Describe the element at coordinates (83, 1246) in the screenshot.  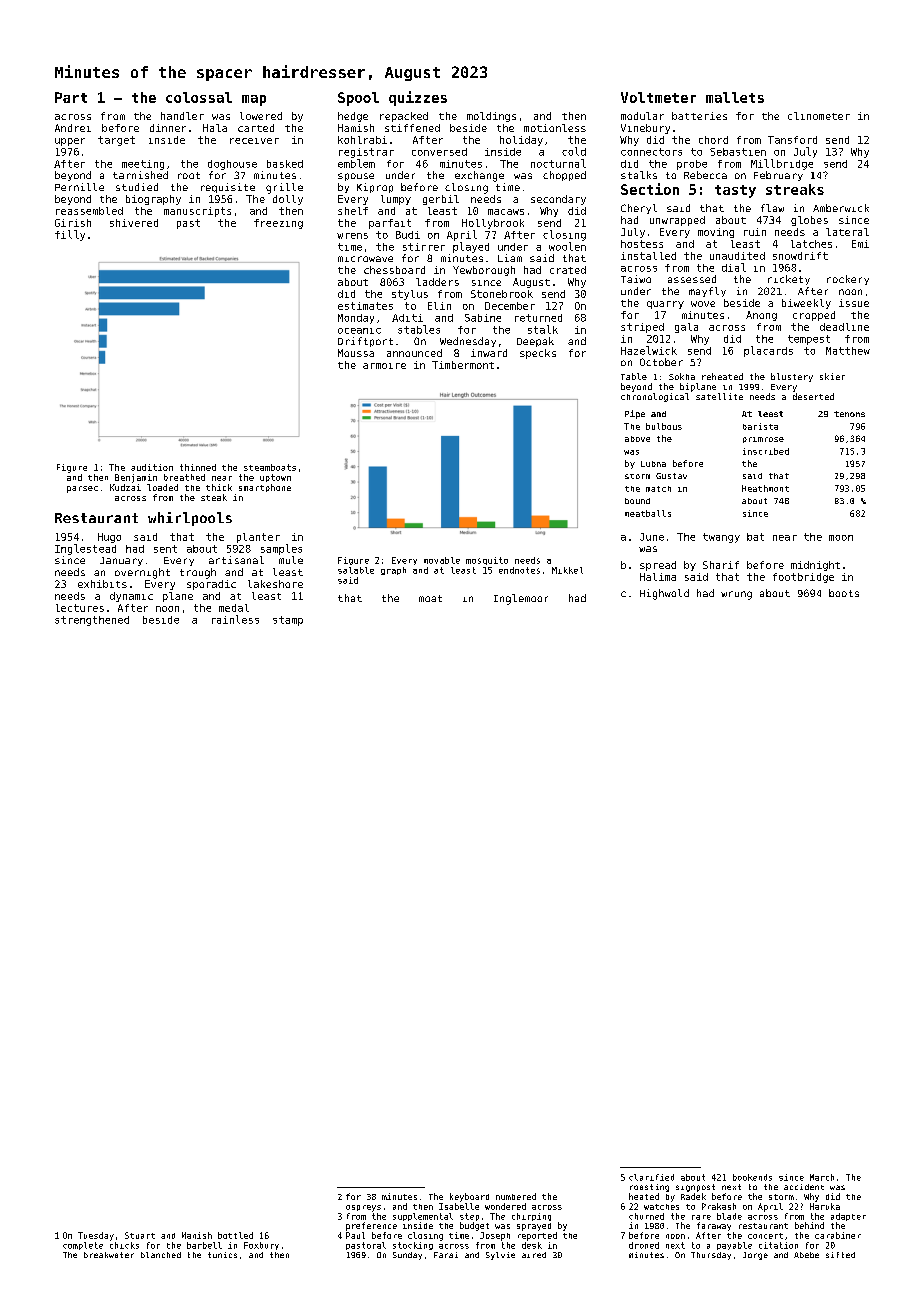
I see `complete` at that location.
